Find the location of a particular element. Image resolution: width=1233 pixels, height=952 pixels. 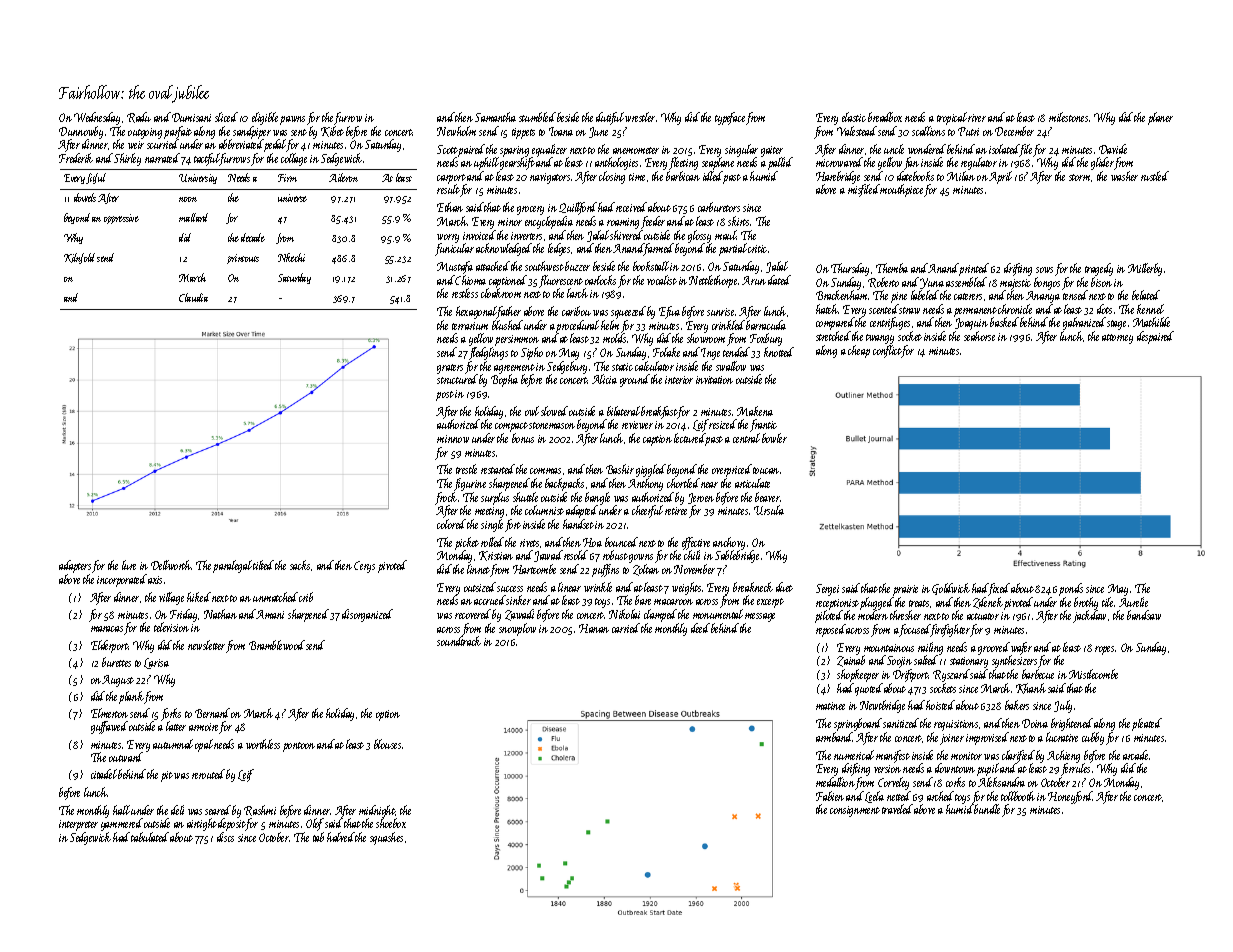

seared is located at coordinates (218, 810).
